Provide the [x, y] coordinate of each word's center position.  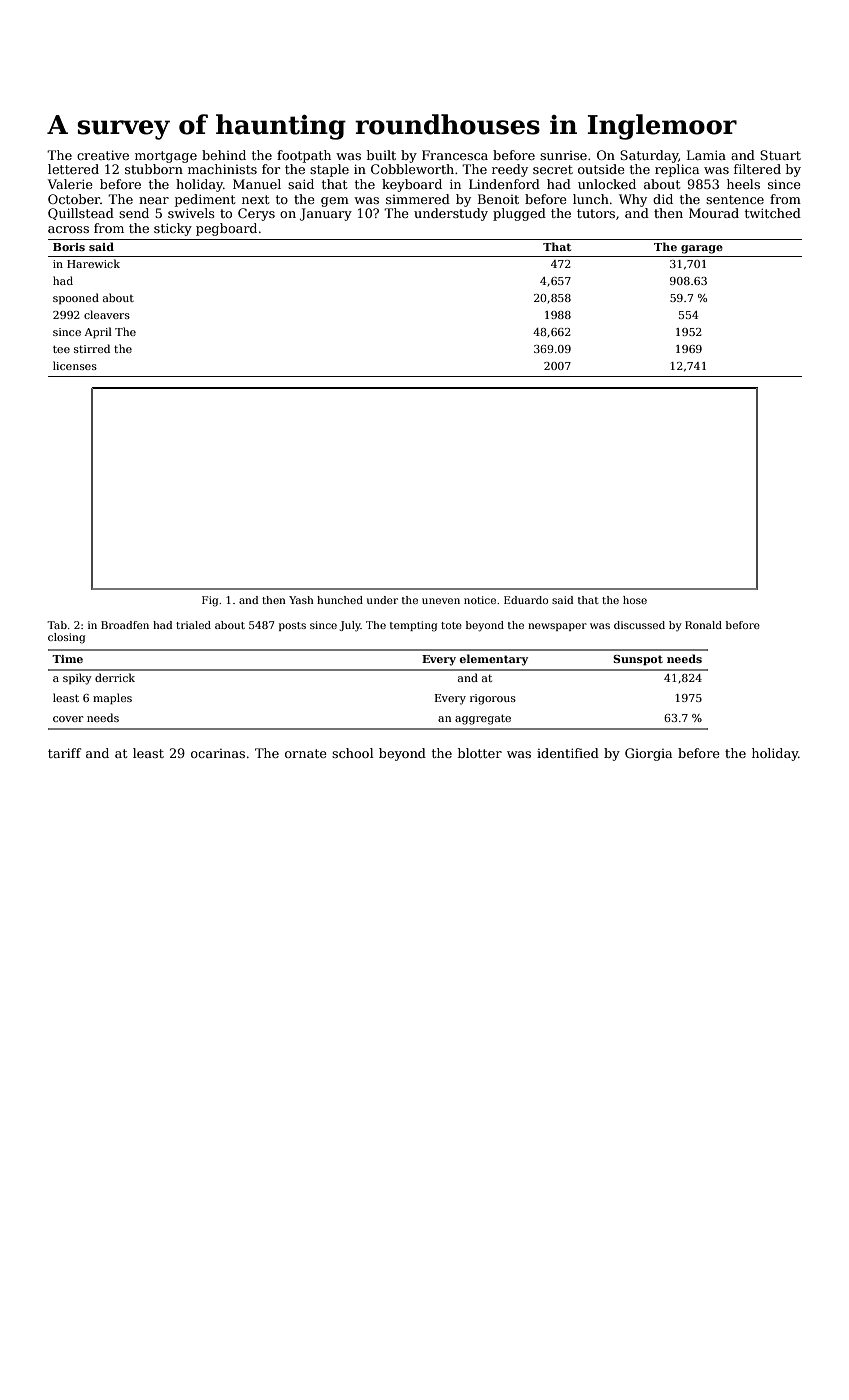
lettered [73, 169]
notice [480, 600]
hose [635, 600]
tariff [64, 753]
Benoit [498, 199]
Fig [210, 601]
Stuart [780, 155]
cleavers [107, 314]
